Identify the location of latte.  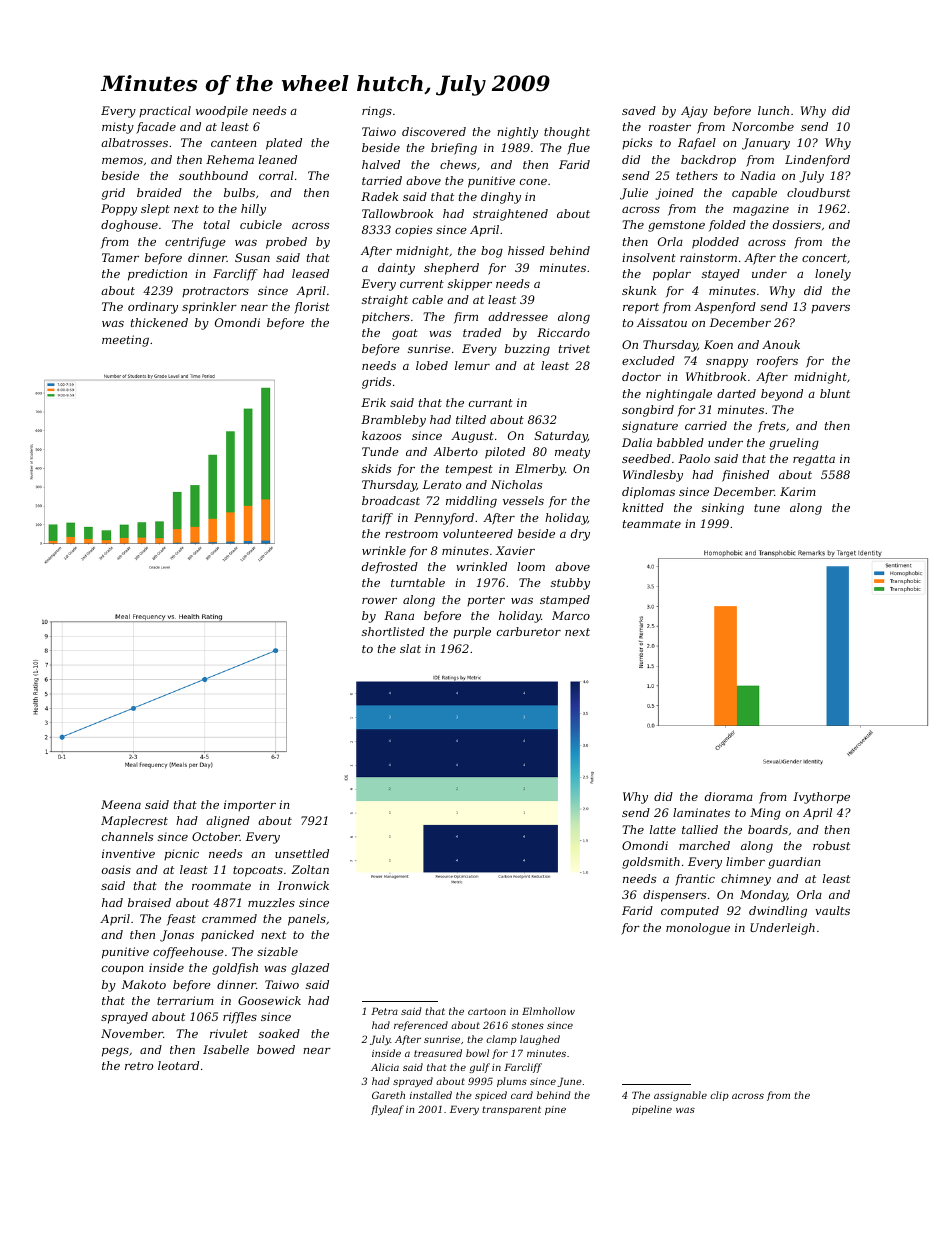
(663, 829).
